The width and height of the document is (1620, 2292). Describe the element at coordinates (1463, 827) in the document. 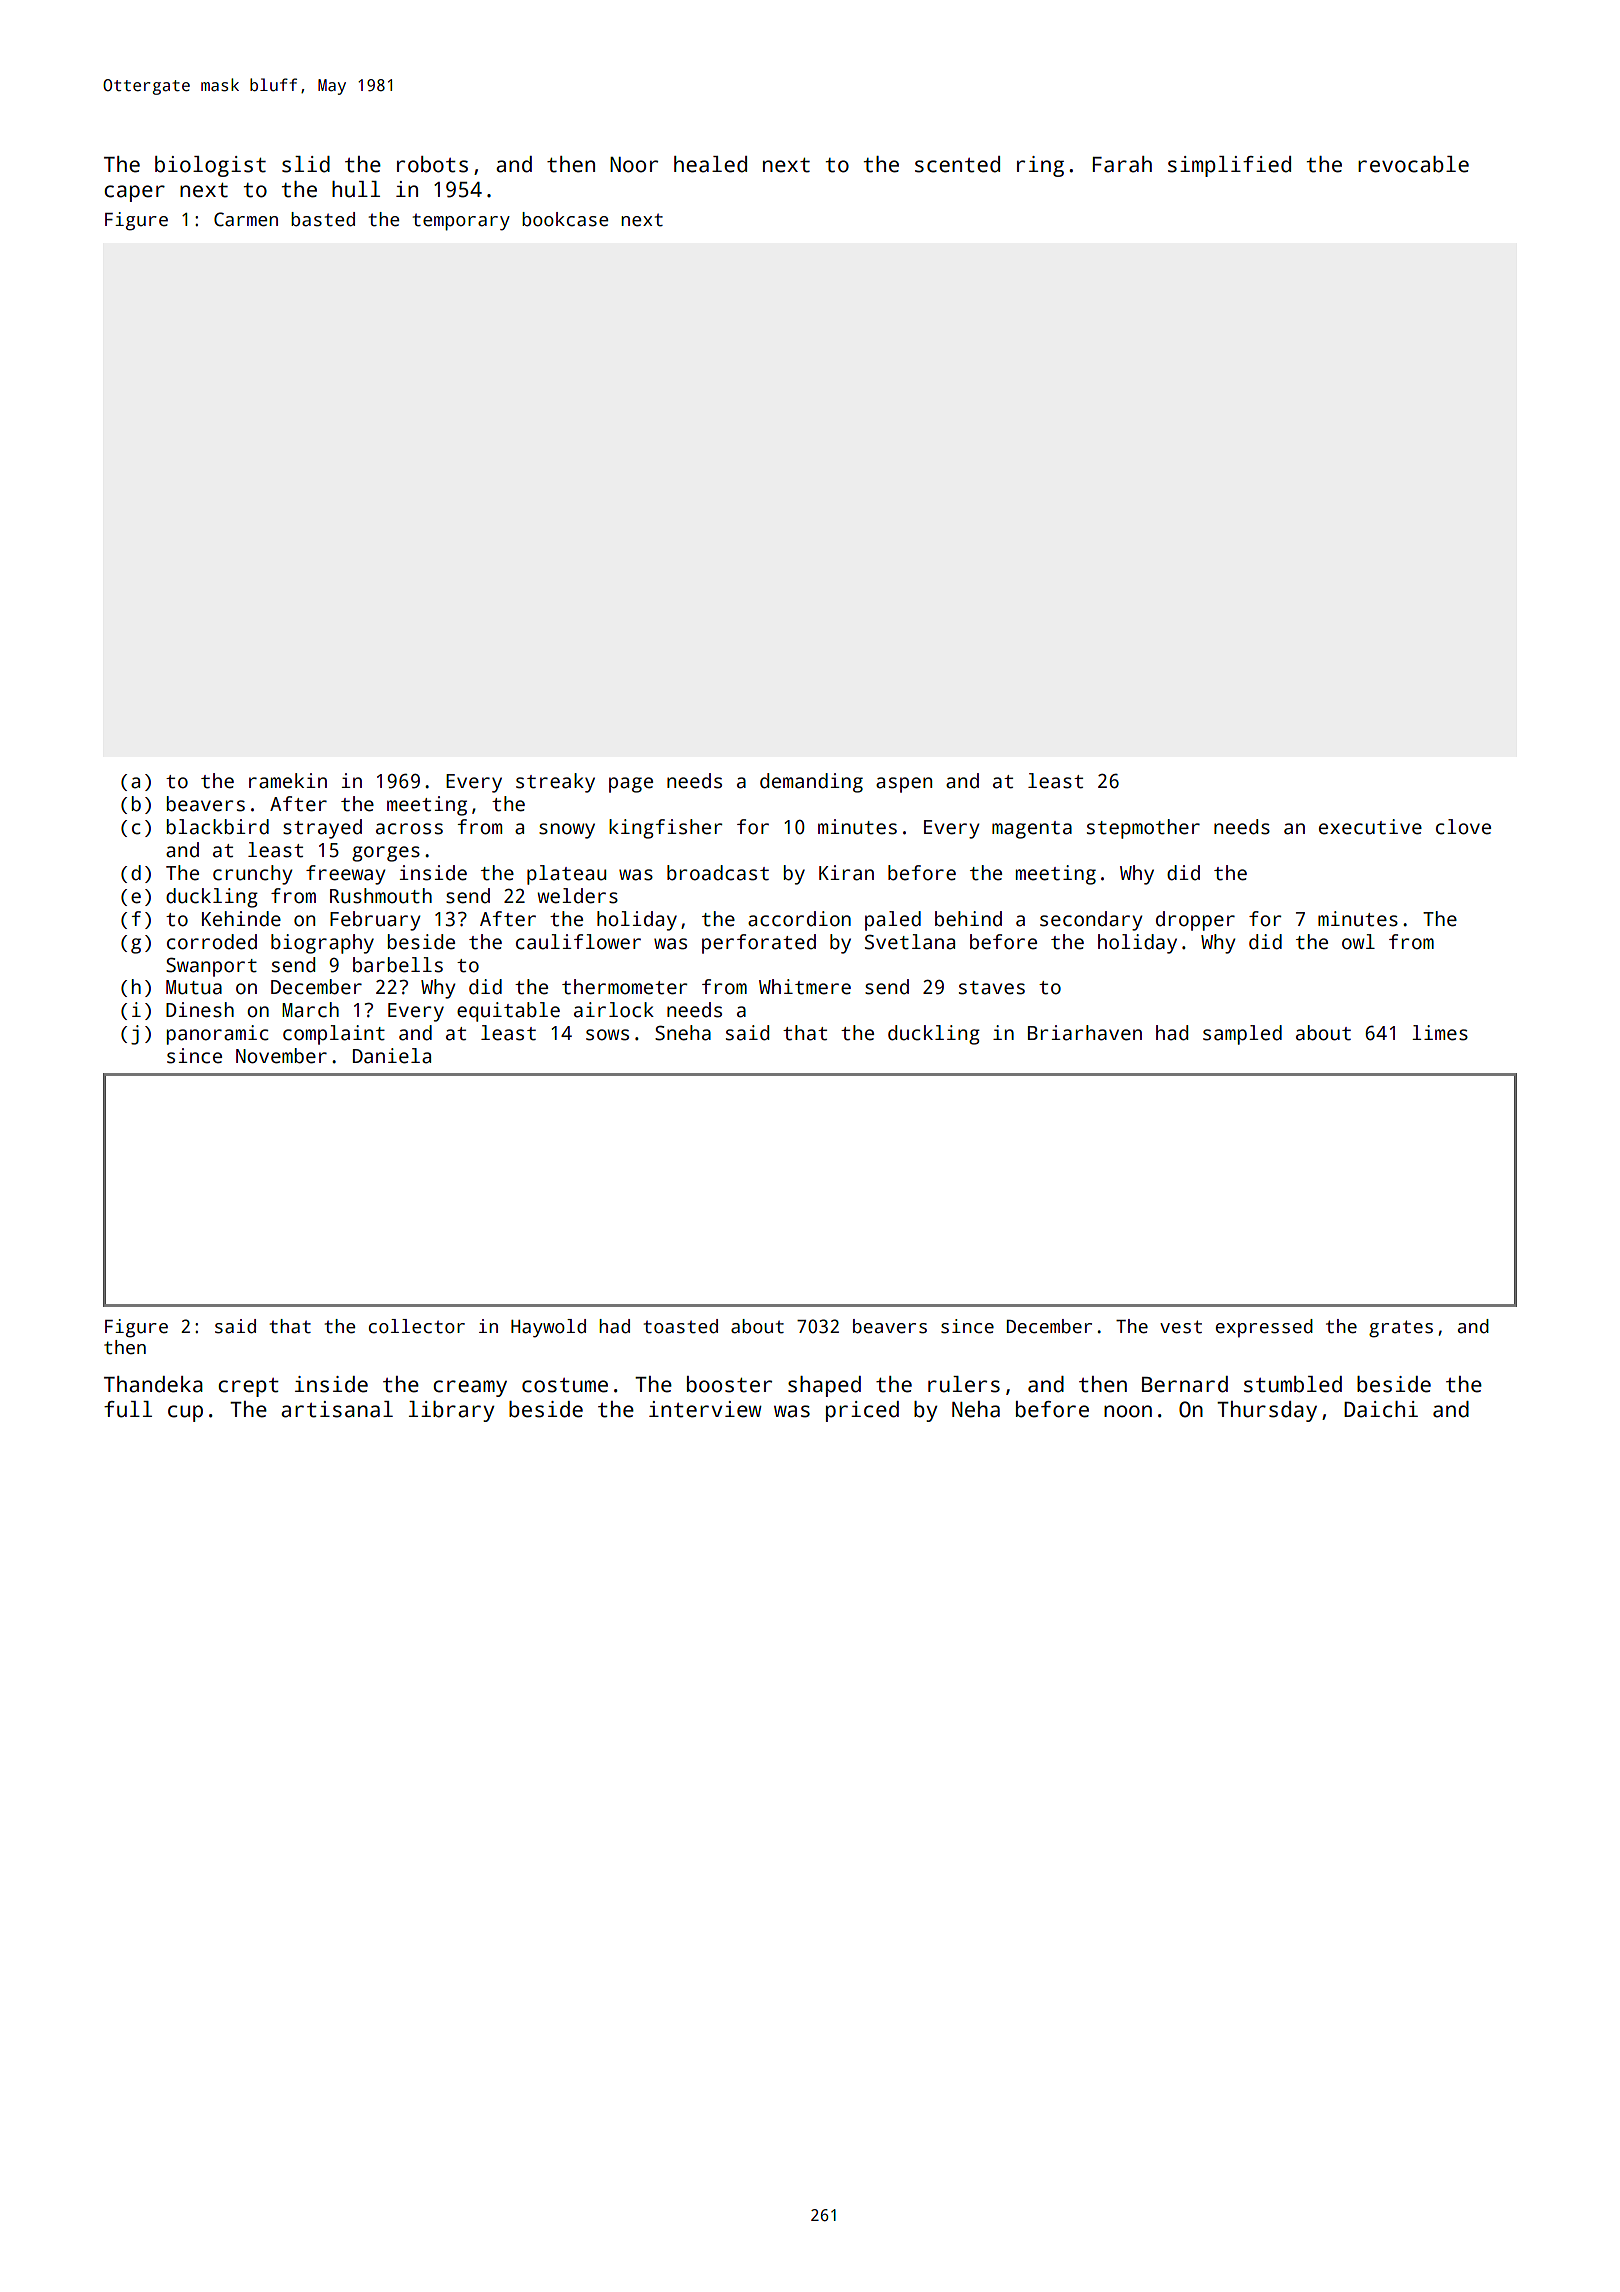

I see `clove` at that location.
